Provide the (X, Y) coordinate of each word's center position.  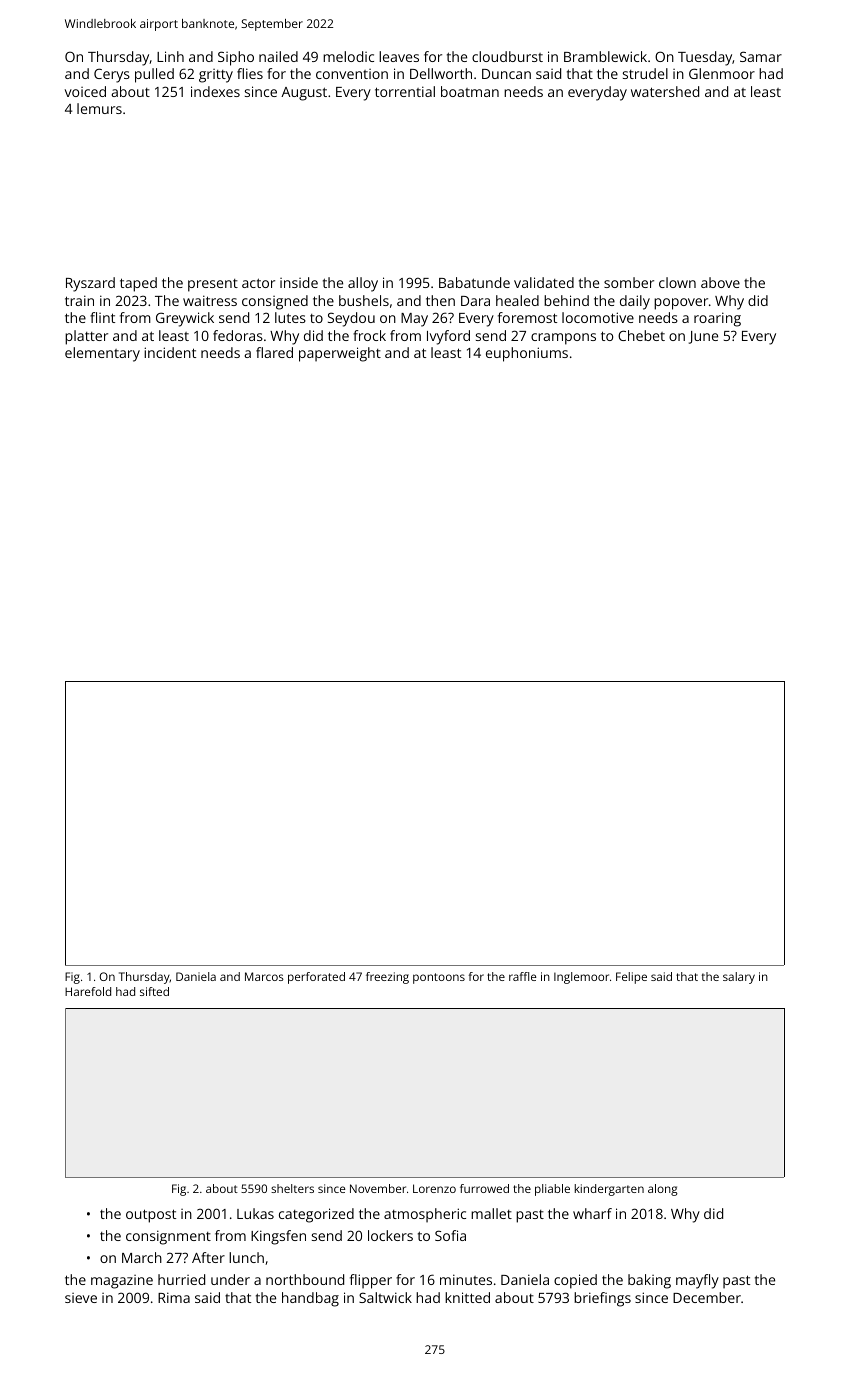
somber (629, 282)
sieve (81, 1298)
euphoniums (527, 354)
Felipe (631, 978)
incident (170, 352)
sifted (154, 991)
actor (258, 283)
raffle (523, 976)
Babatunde (474, 282)
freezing (387, 978)
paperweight (340, 354)
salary (739, 978)
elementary (102, 354)
